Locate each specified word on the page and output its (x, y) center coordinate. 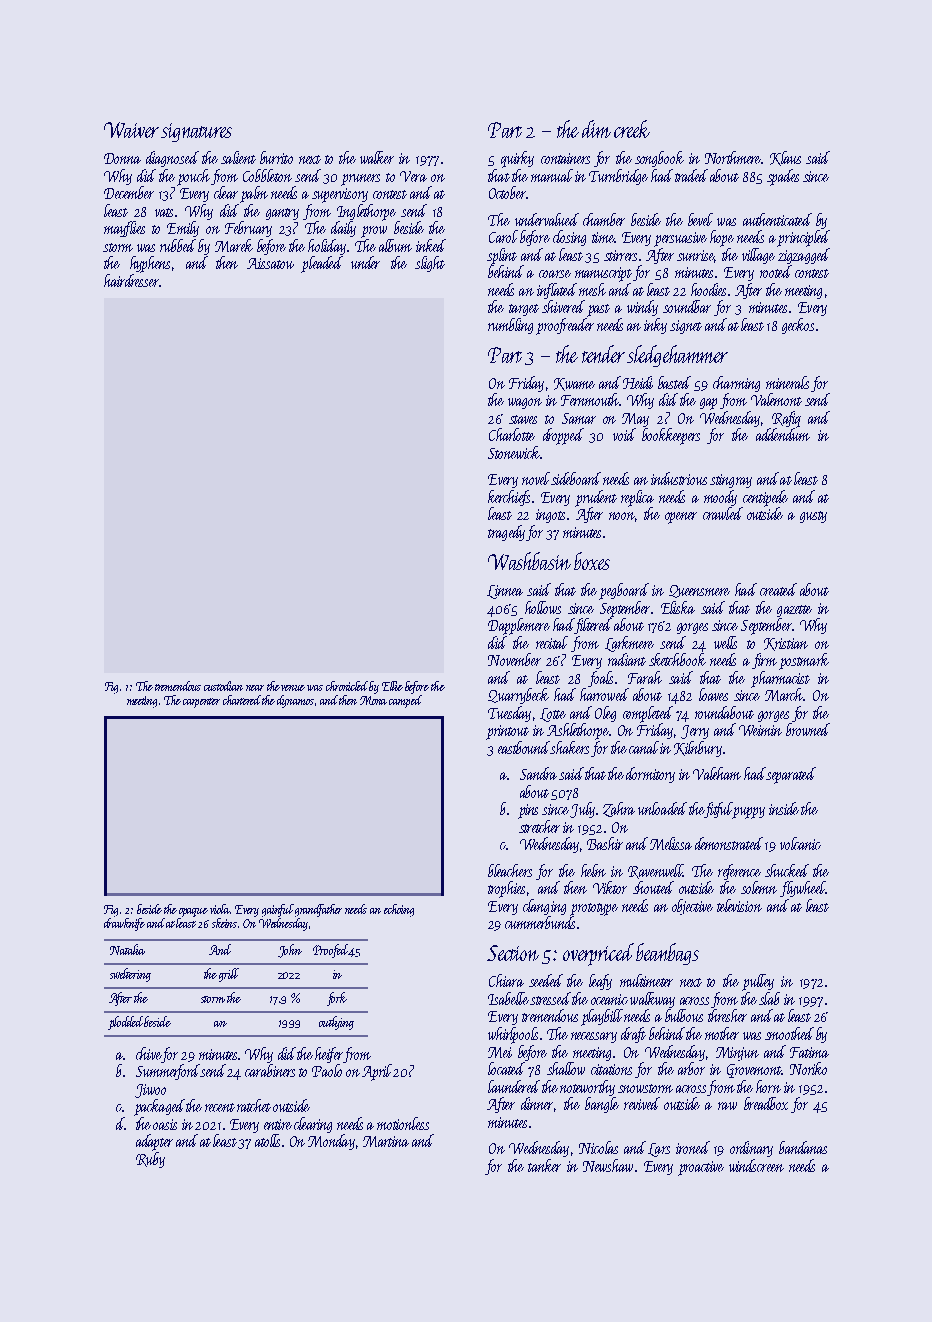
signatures (196, 132)
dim (596, 129)
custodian (223, 686)
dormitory (650, 775)
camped (405, 701)
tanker (544, 1165)
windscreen (756, 1165)
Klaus (785, 158)
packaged (159, 1107)
